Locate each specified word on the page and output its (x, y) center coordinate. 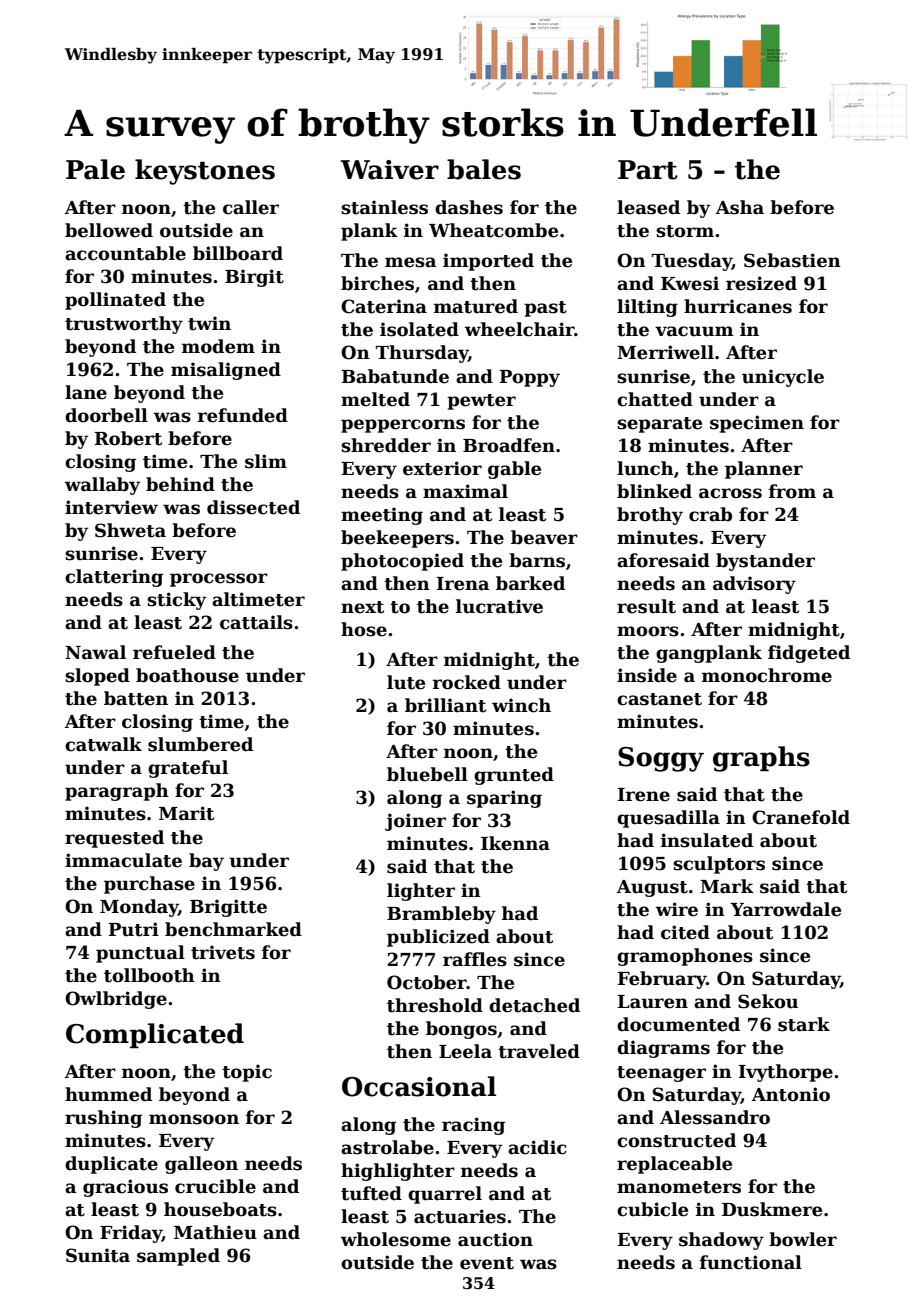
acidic (537, 1147)
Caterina (384, 306)
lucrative (499, 606)
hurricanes (738, 306)
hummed (108, 1094)
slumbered (200, 744)
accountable (125, 253)
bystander (765, 562)
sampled (178, 1257)
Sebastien (792, 260)
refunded (243, 415)
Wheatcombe (493, 230)
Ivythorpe (785, 1073)
